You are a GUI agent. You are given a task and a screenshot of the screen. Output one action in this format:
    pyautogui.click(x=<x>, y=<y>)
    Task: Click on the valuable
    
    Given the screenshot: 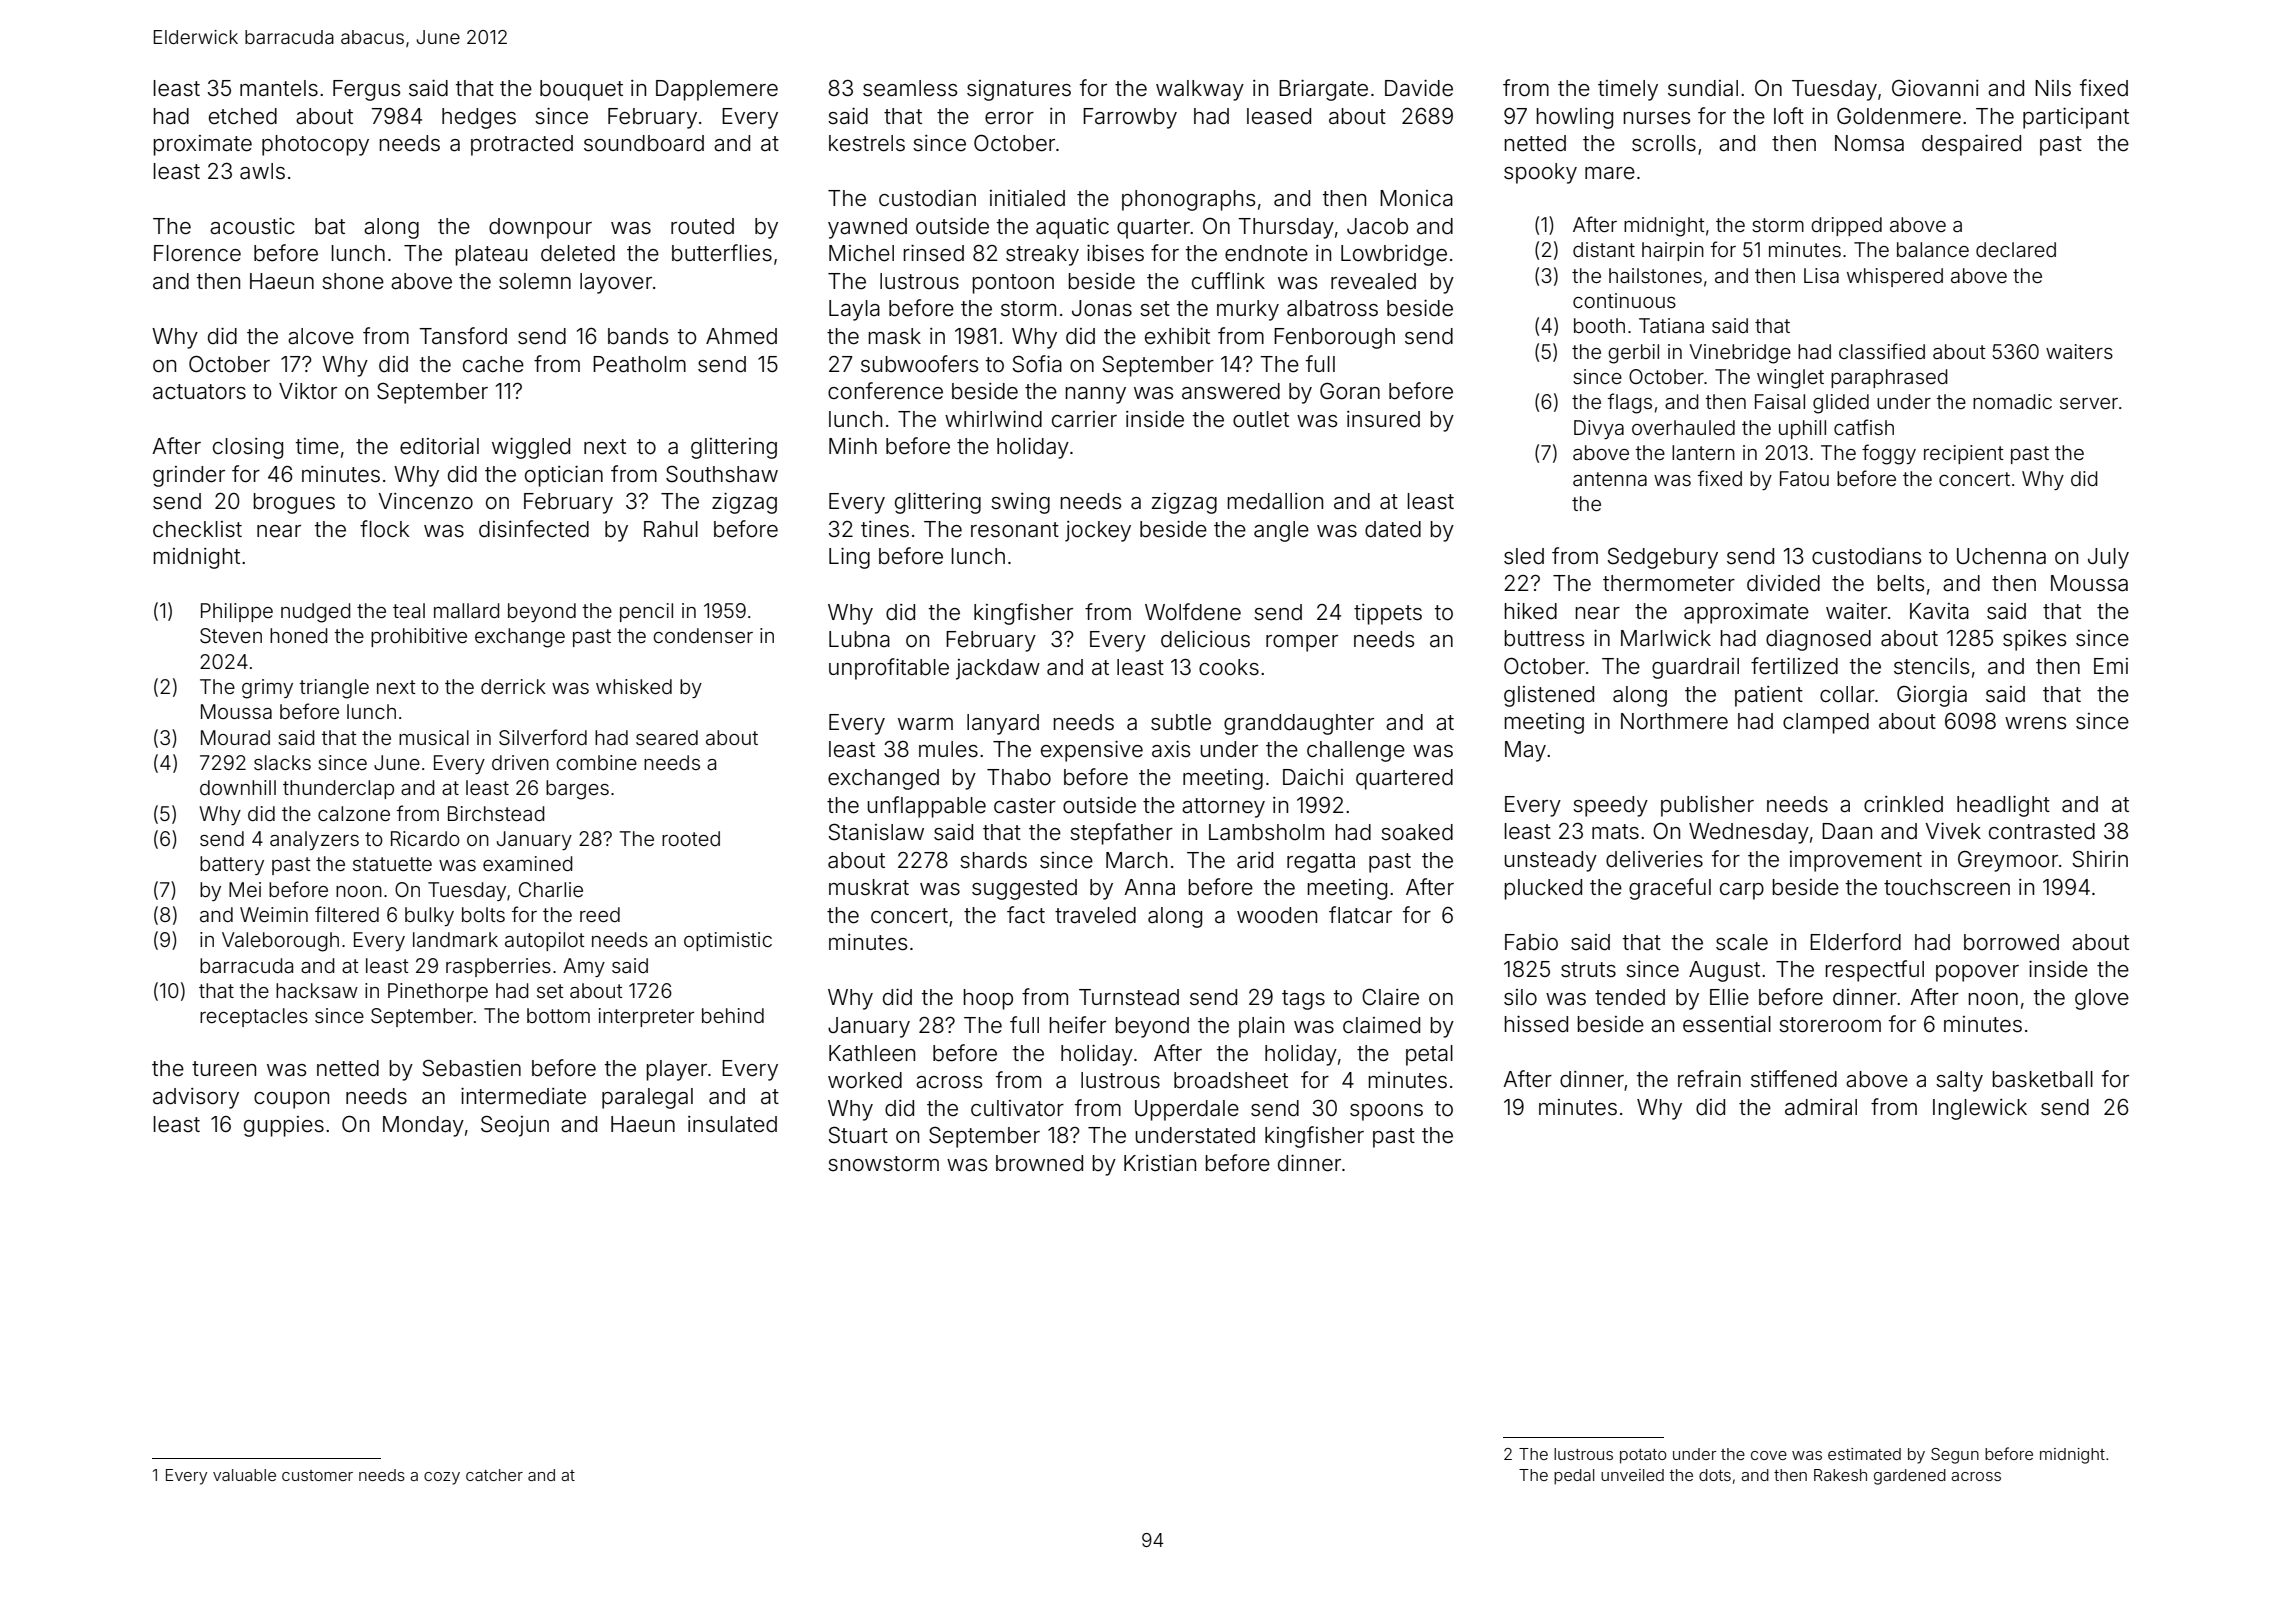 What is the action you would take?
    pyautogui.click(x=244, y=1475)
